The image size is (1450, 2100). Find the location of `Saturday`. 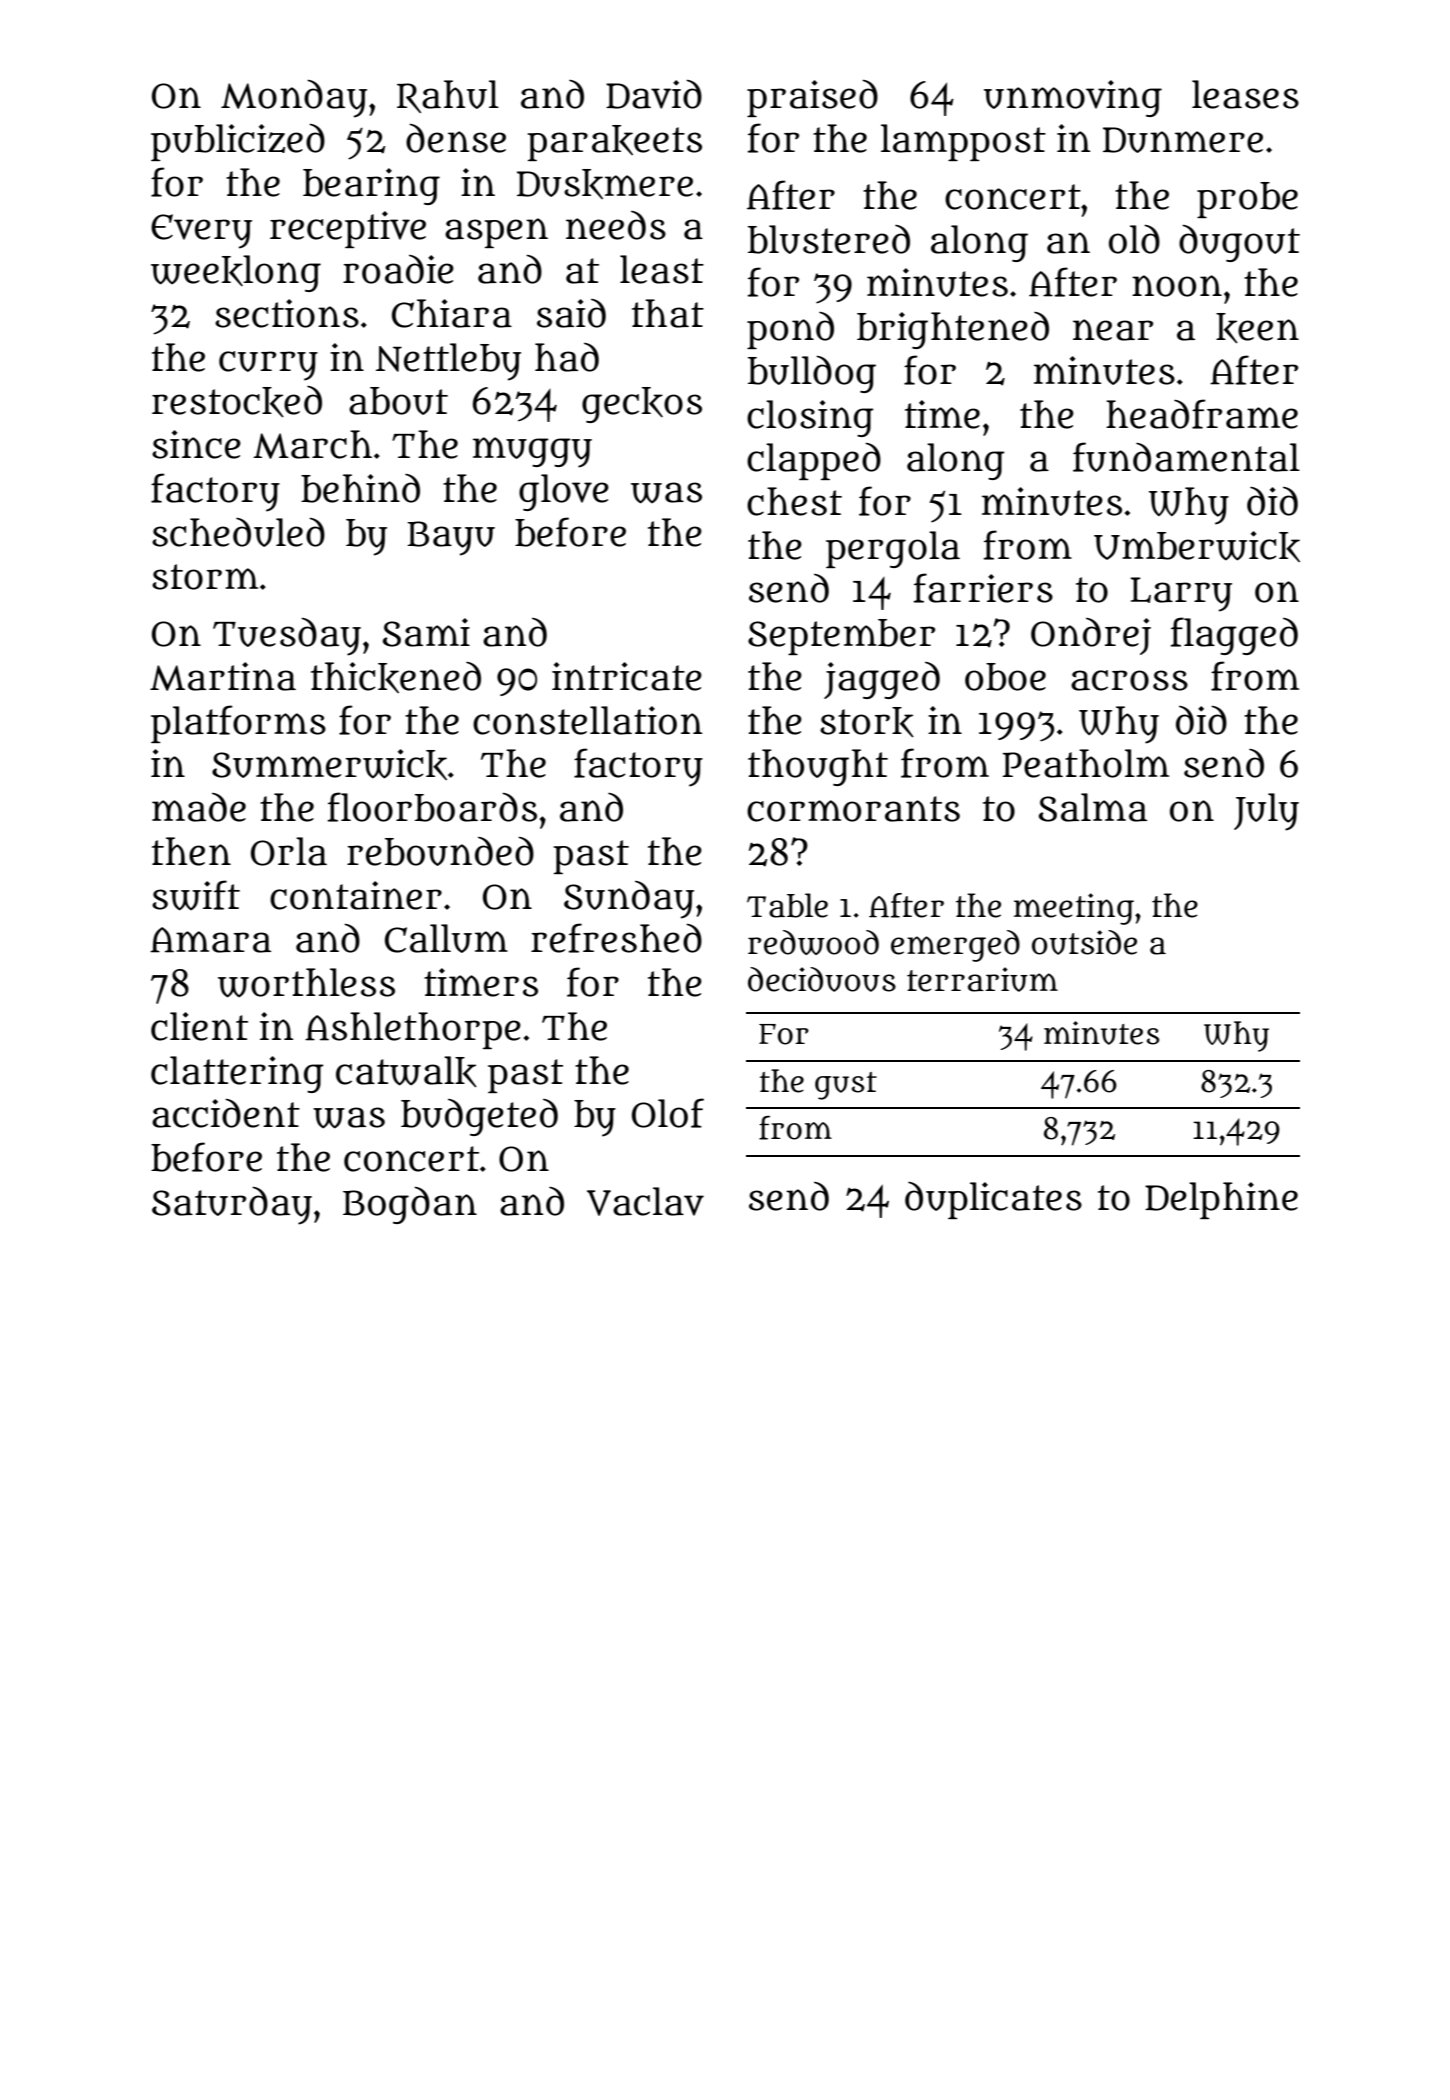

Saturday is located at coordinates (232, 1205).
